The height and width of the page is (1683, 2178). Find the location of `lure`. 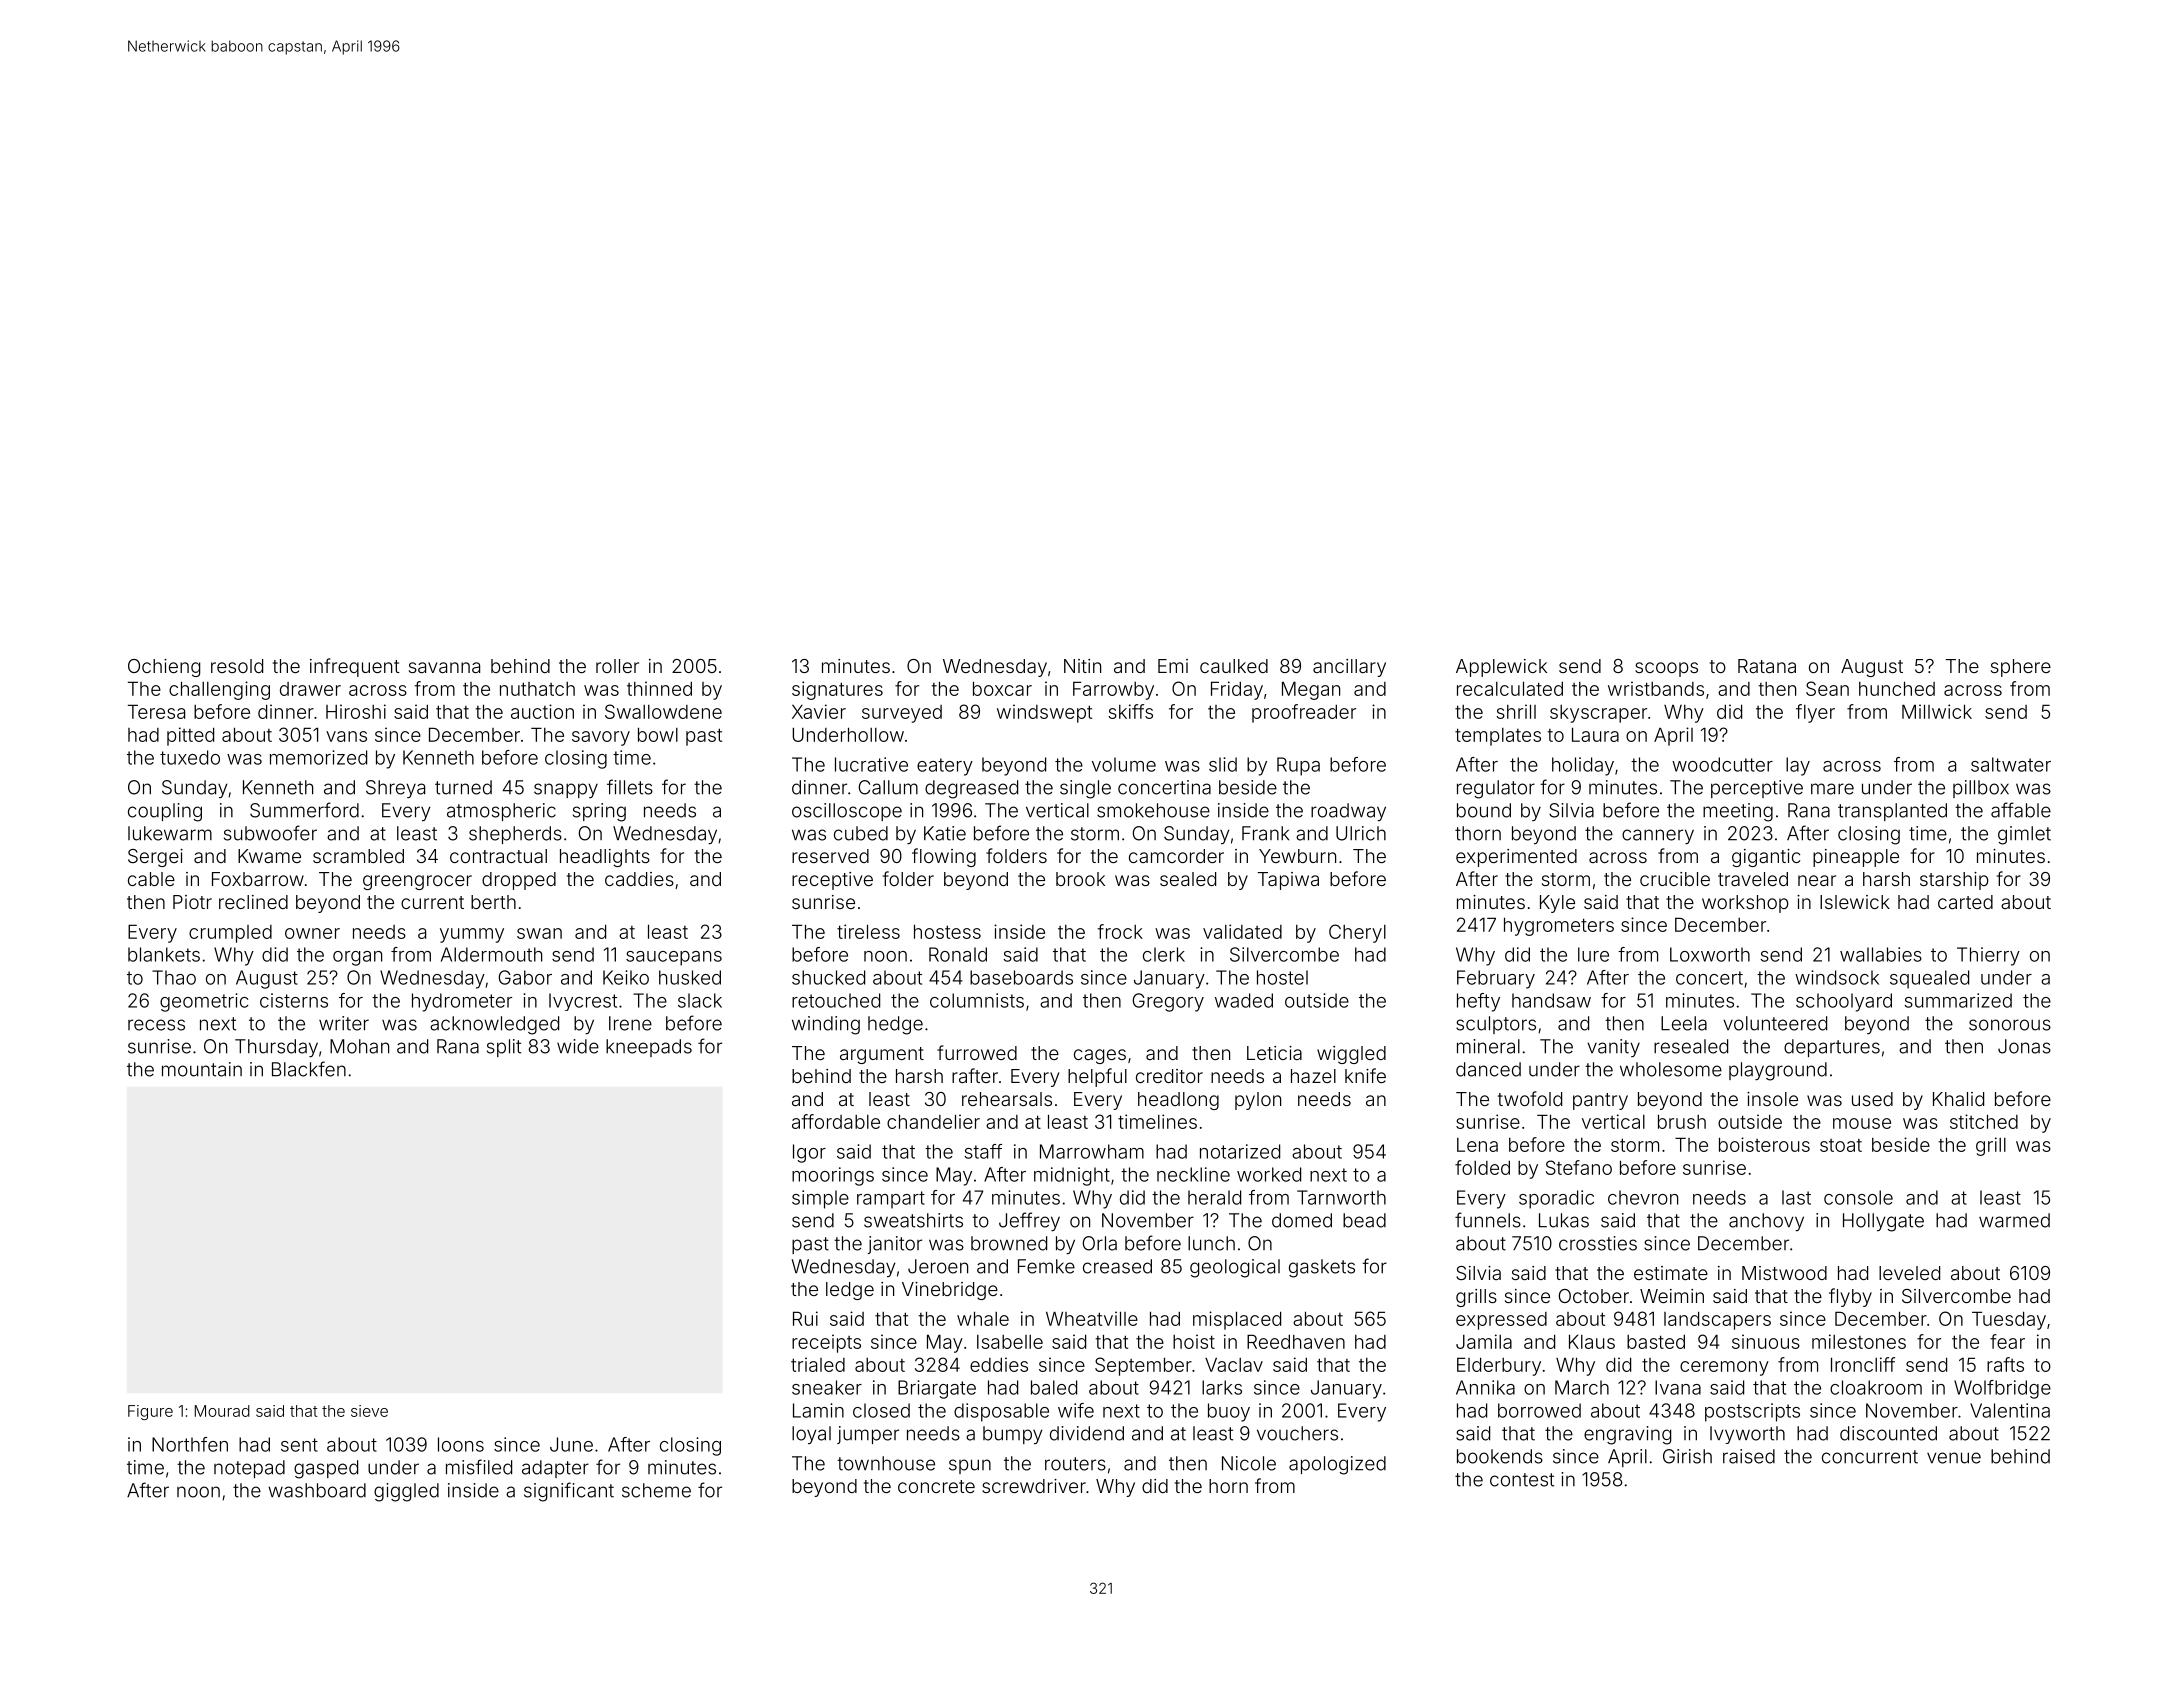

lure is located at coordinates (1593, 954).
